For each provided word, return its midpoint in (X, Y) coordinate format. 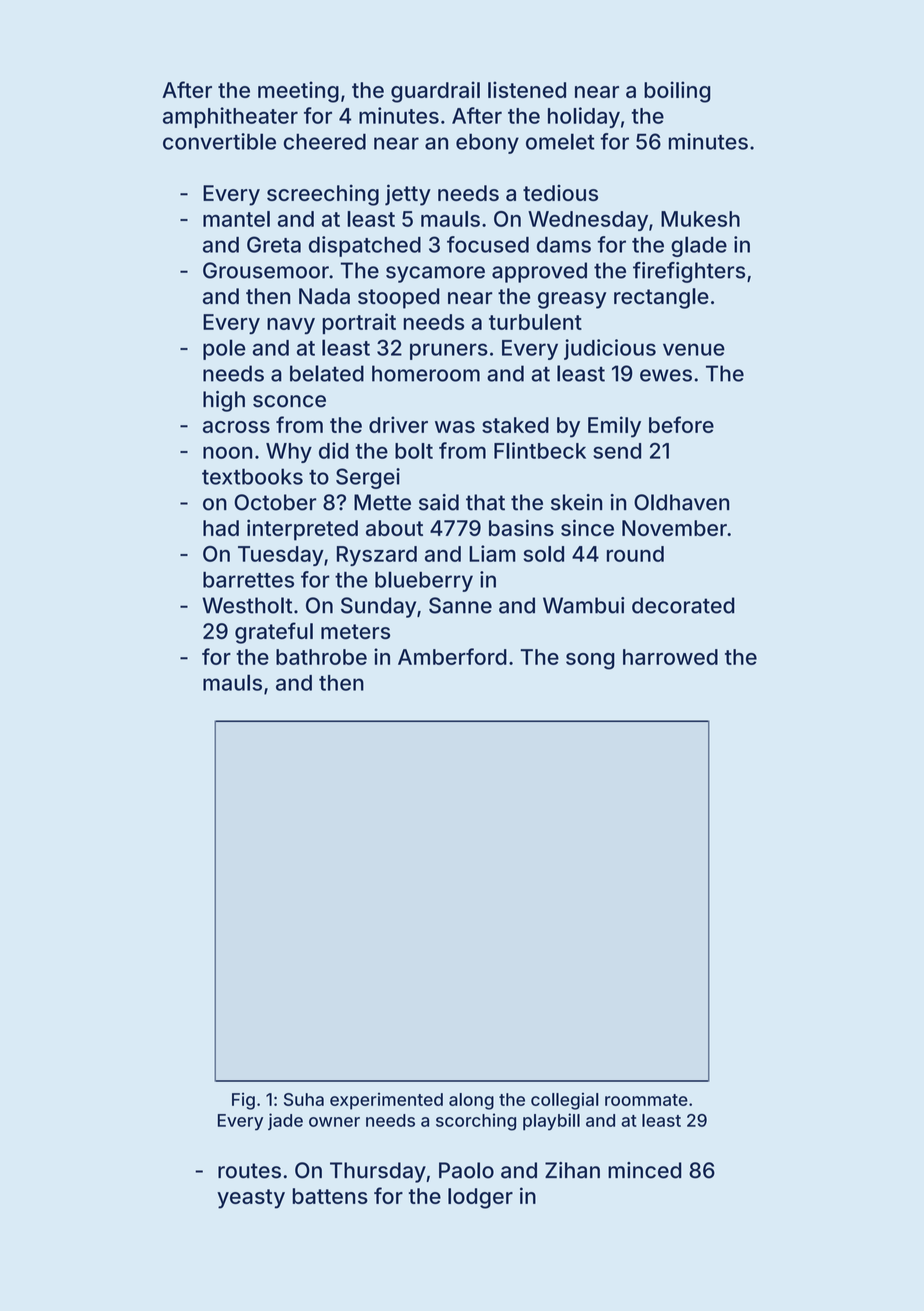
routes (249, 1171)
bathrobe (321, 657)
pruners (449, 351)
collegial (565, 1101)
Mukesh (700, 219)
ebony (487, 143)
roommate (646, 1100)
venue (694, 349)
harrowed (670, 657)
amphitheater (230, 117)
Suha (304, 1099)
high (224, 401)
